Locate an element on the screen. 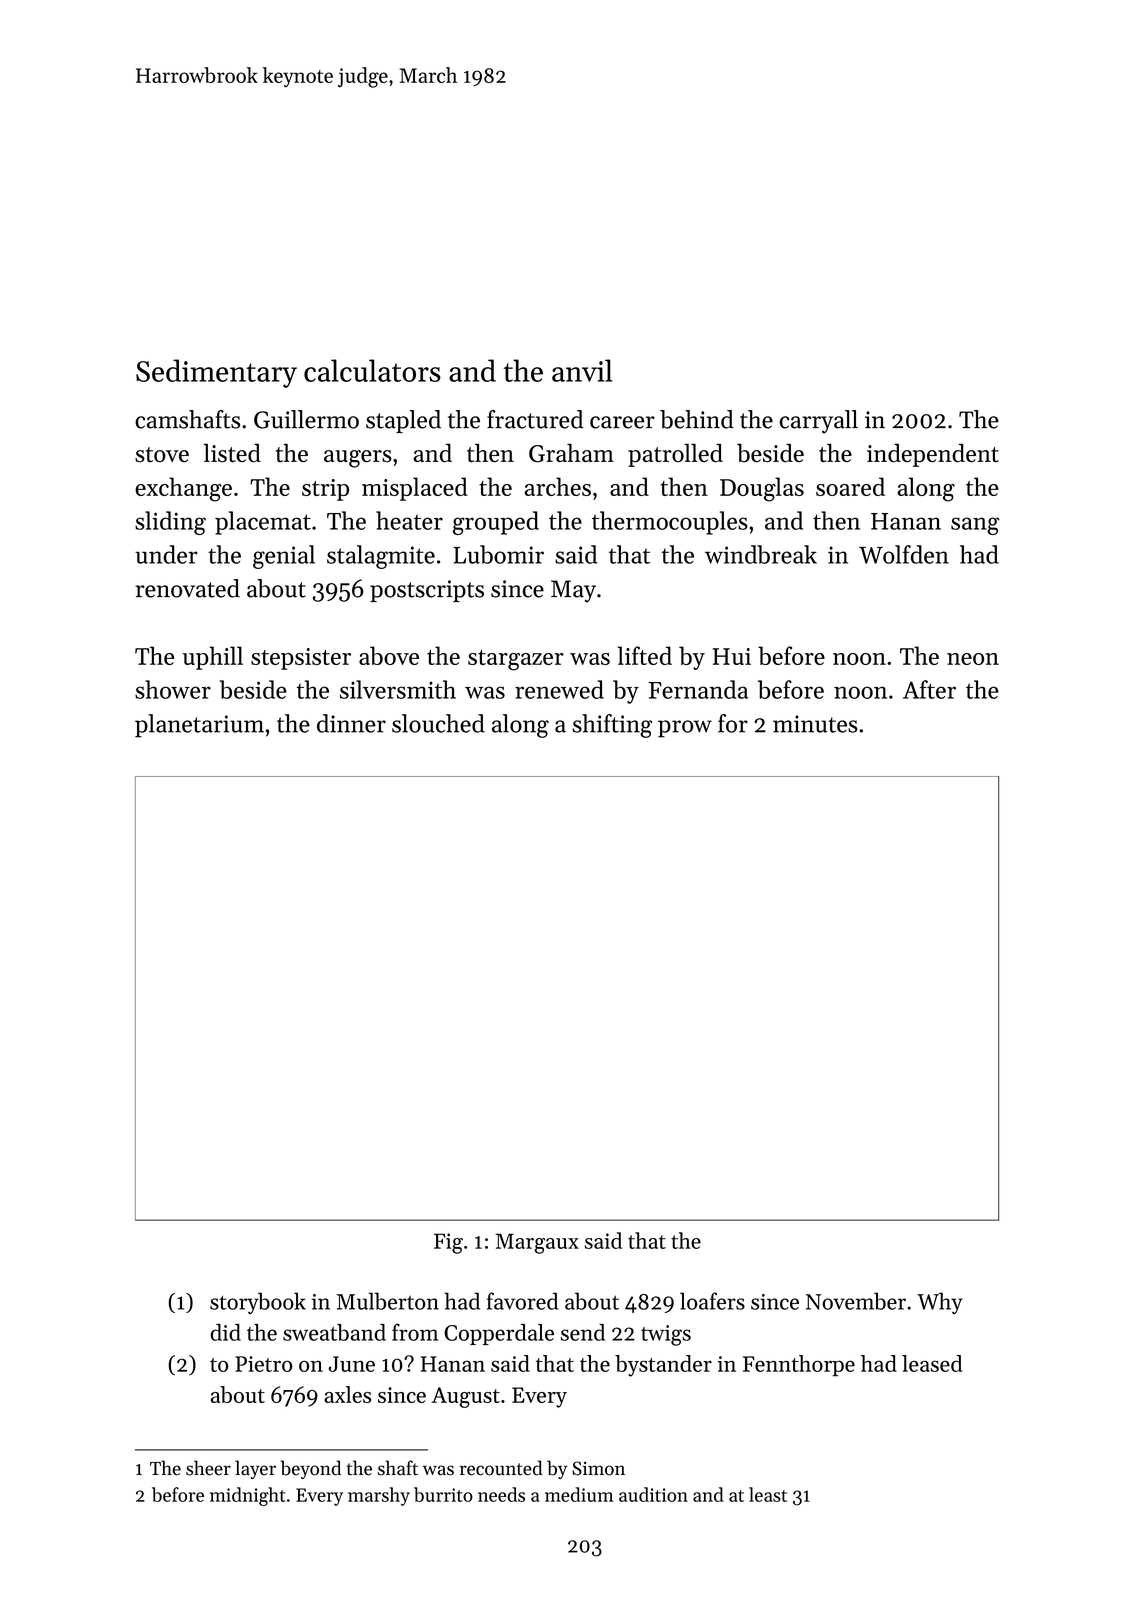 The height and width of the screenshot is (1603, 1134). storybook is located at coordinates (258, 1303).
